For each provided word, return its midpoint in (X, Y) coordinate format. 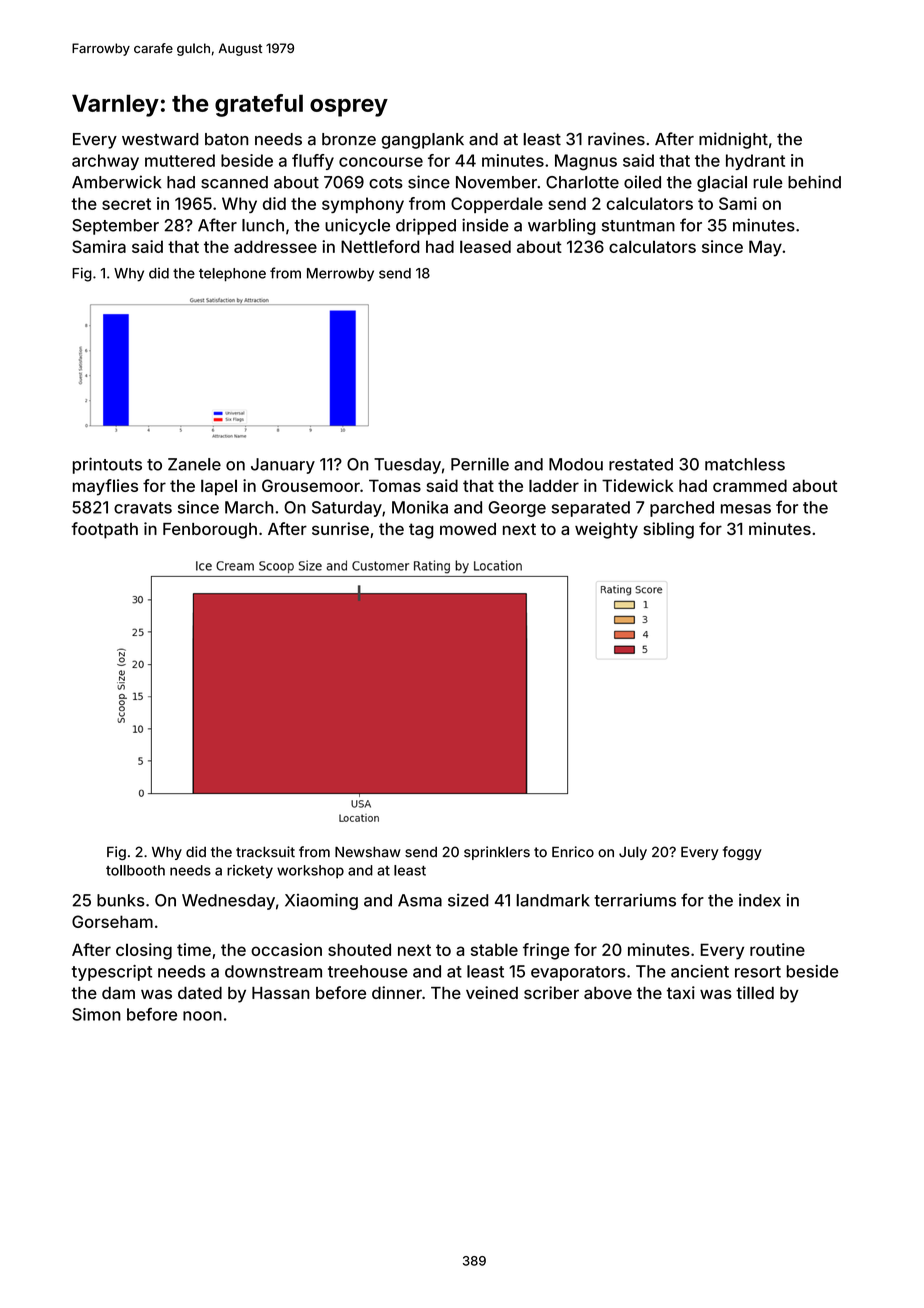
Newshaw (368, 852)
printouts (107, 465)
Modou (576, 464)
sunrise (340, 528)
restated (641, 464)
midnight (733, 140)
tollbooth (135, 870)
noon (202, 1016)
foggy (742, 853)
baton (226, 139)
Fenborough (210, 531)
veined (492, 992)
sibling (668, 530)
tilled (755, 992)
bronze (349, 139)
